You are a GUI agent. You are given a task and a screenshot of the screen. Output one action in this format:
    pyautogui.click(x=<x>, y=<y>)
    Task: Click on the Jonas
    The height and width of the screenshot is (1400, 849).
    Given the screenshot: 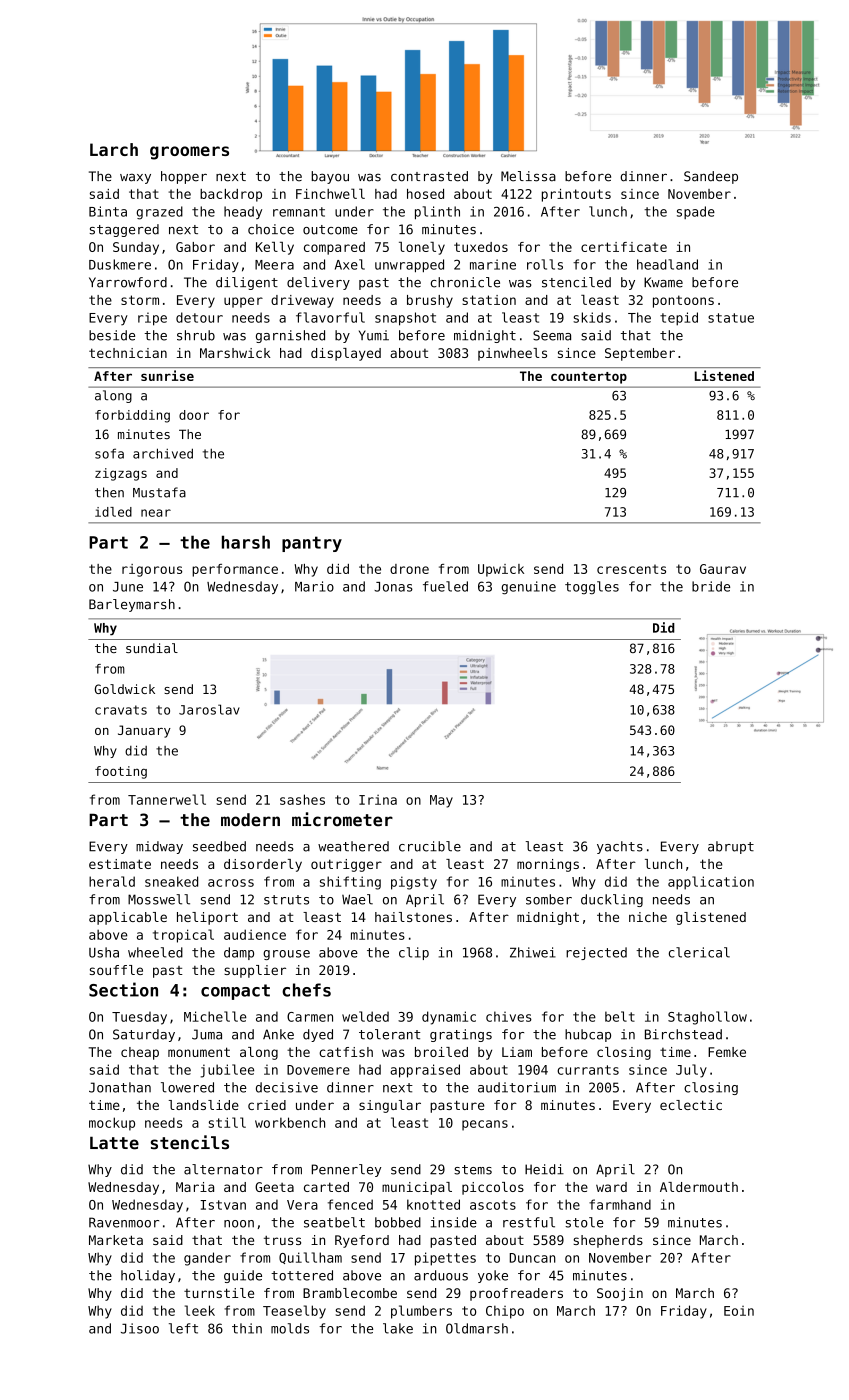 What is the action you would take?
    pyautogui.click(x=393, y=587)
